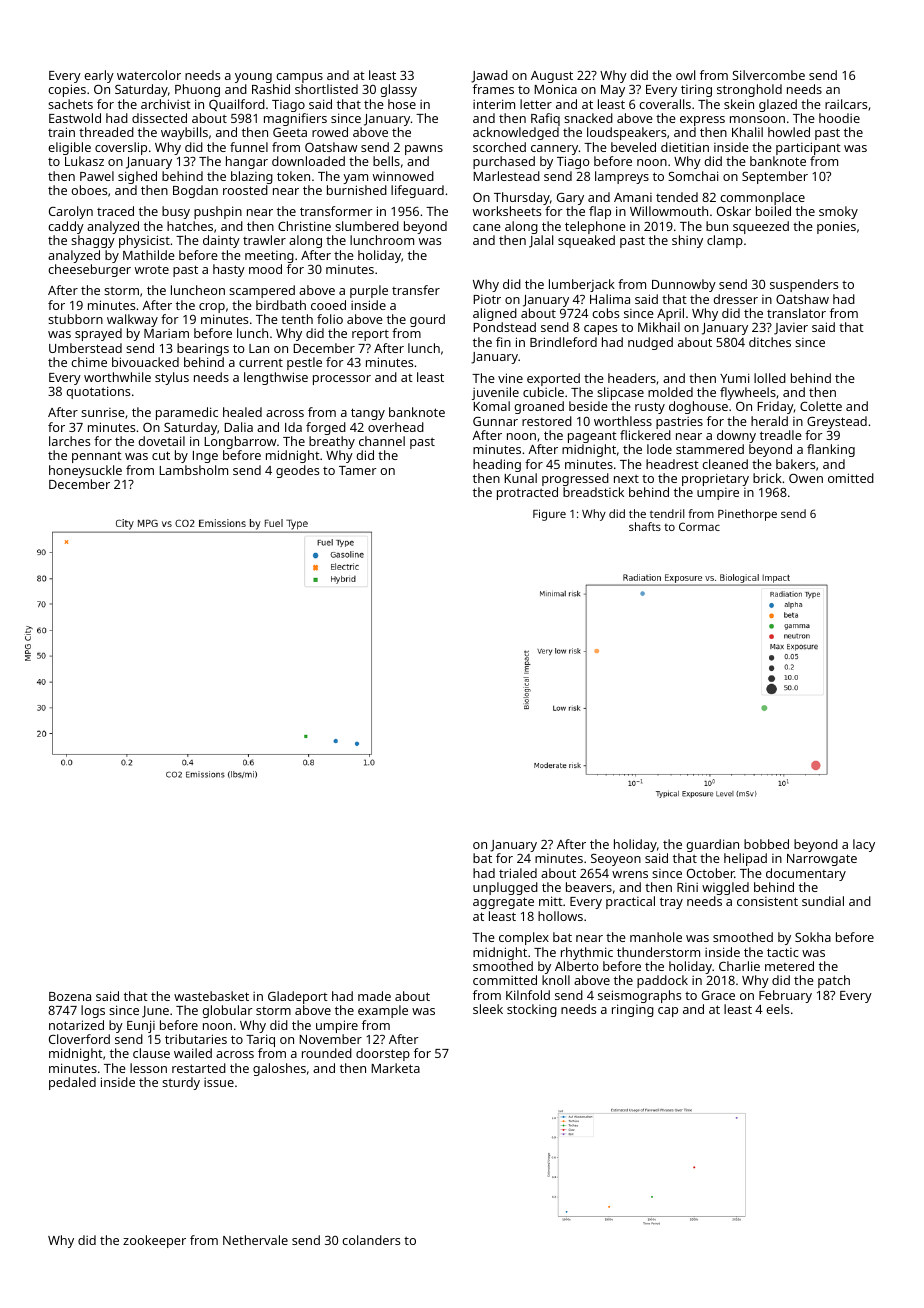 This screenshot has height=1308, width=924. I want to click on geodes, so click(297, 471).
